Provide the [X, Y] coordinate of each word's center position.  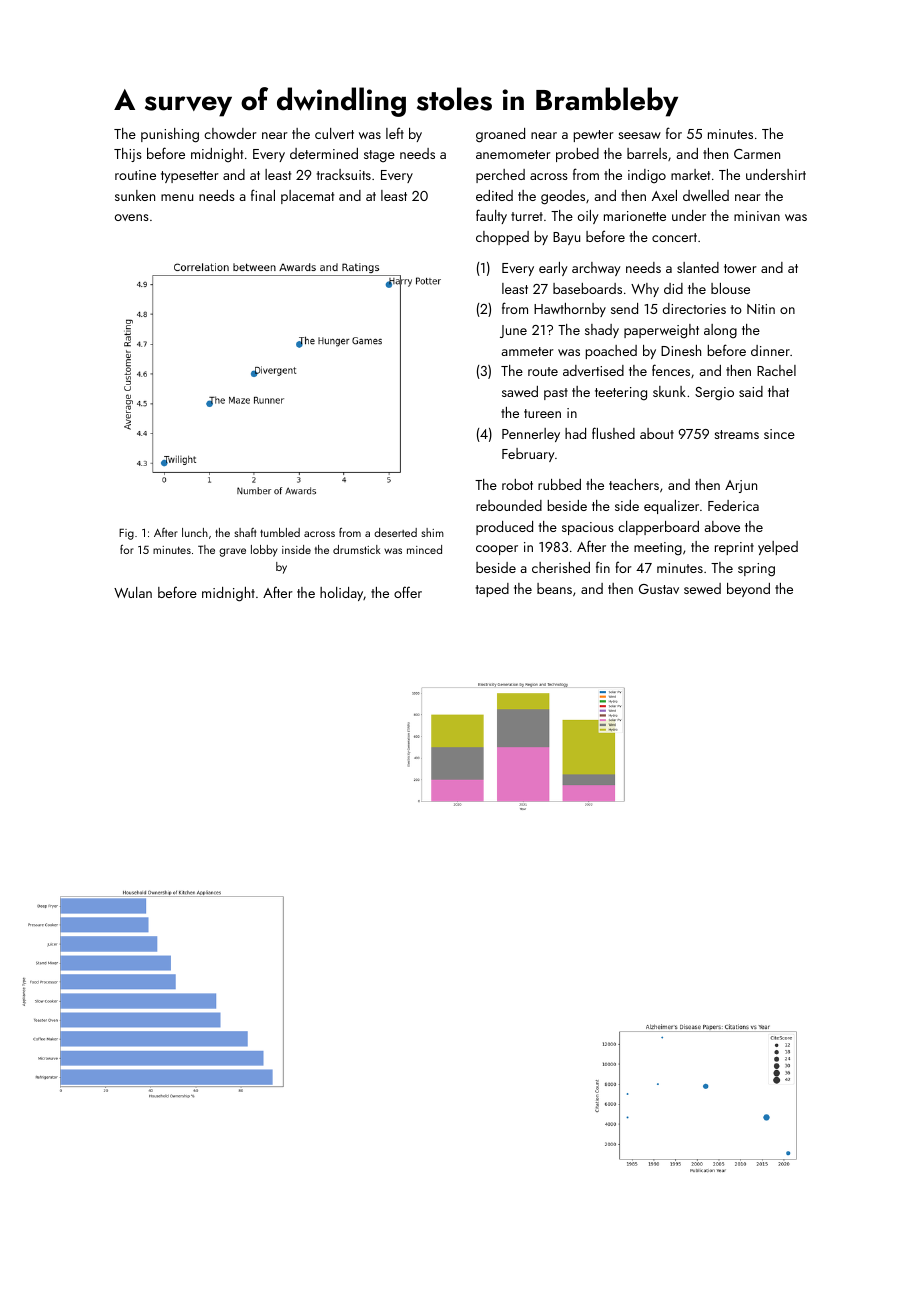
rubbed [559, 484]
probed [577, 155]
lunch [195, 532]
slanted [698, 267]
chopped [502, 238]
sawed [520, 391]
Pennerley [531, 435]
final [263, 195]
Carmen [757, 154]
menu [177, 197]
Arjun [741, 486]
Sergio [714, 394]
